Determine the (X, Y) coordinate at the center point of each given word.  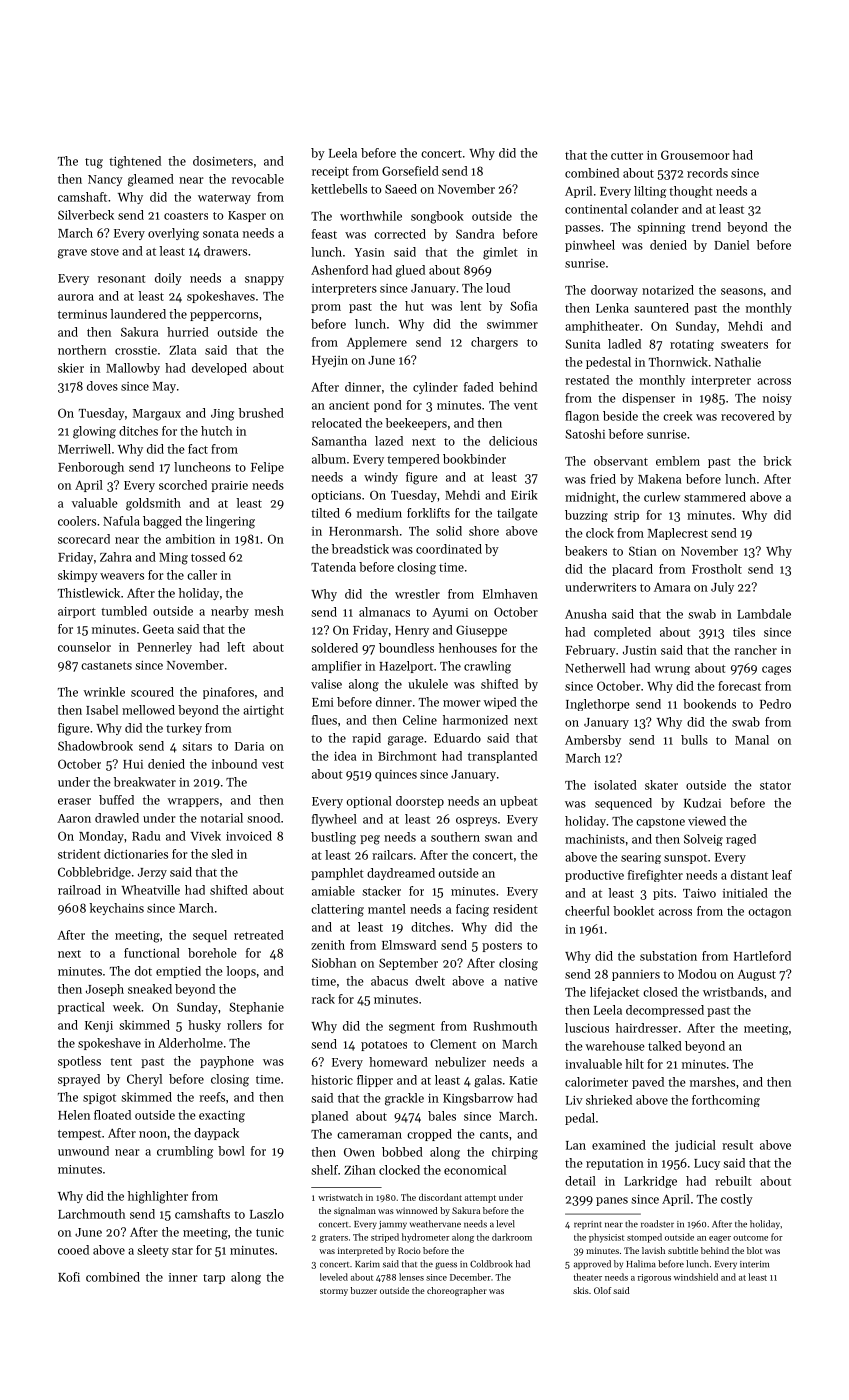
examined (619, 1145)
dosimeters (223, 161)
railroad (79, 890)
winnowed (417, 1210)
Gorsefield (410, 171)
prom (326, 308)
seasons (742, 291)
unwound (83, 1151)
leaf (782, 875)
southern (455, 837)
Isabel (102, 710)
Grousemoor (695, 155)
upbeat (519, 802)
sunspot (685, 859)
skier (71, 368)
